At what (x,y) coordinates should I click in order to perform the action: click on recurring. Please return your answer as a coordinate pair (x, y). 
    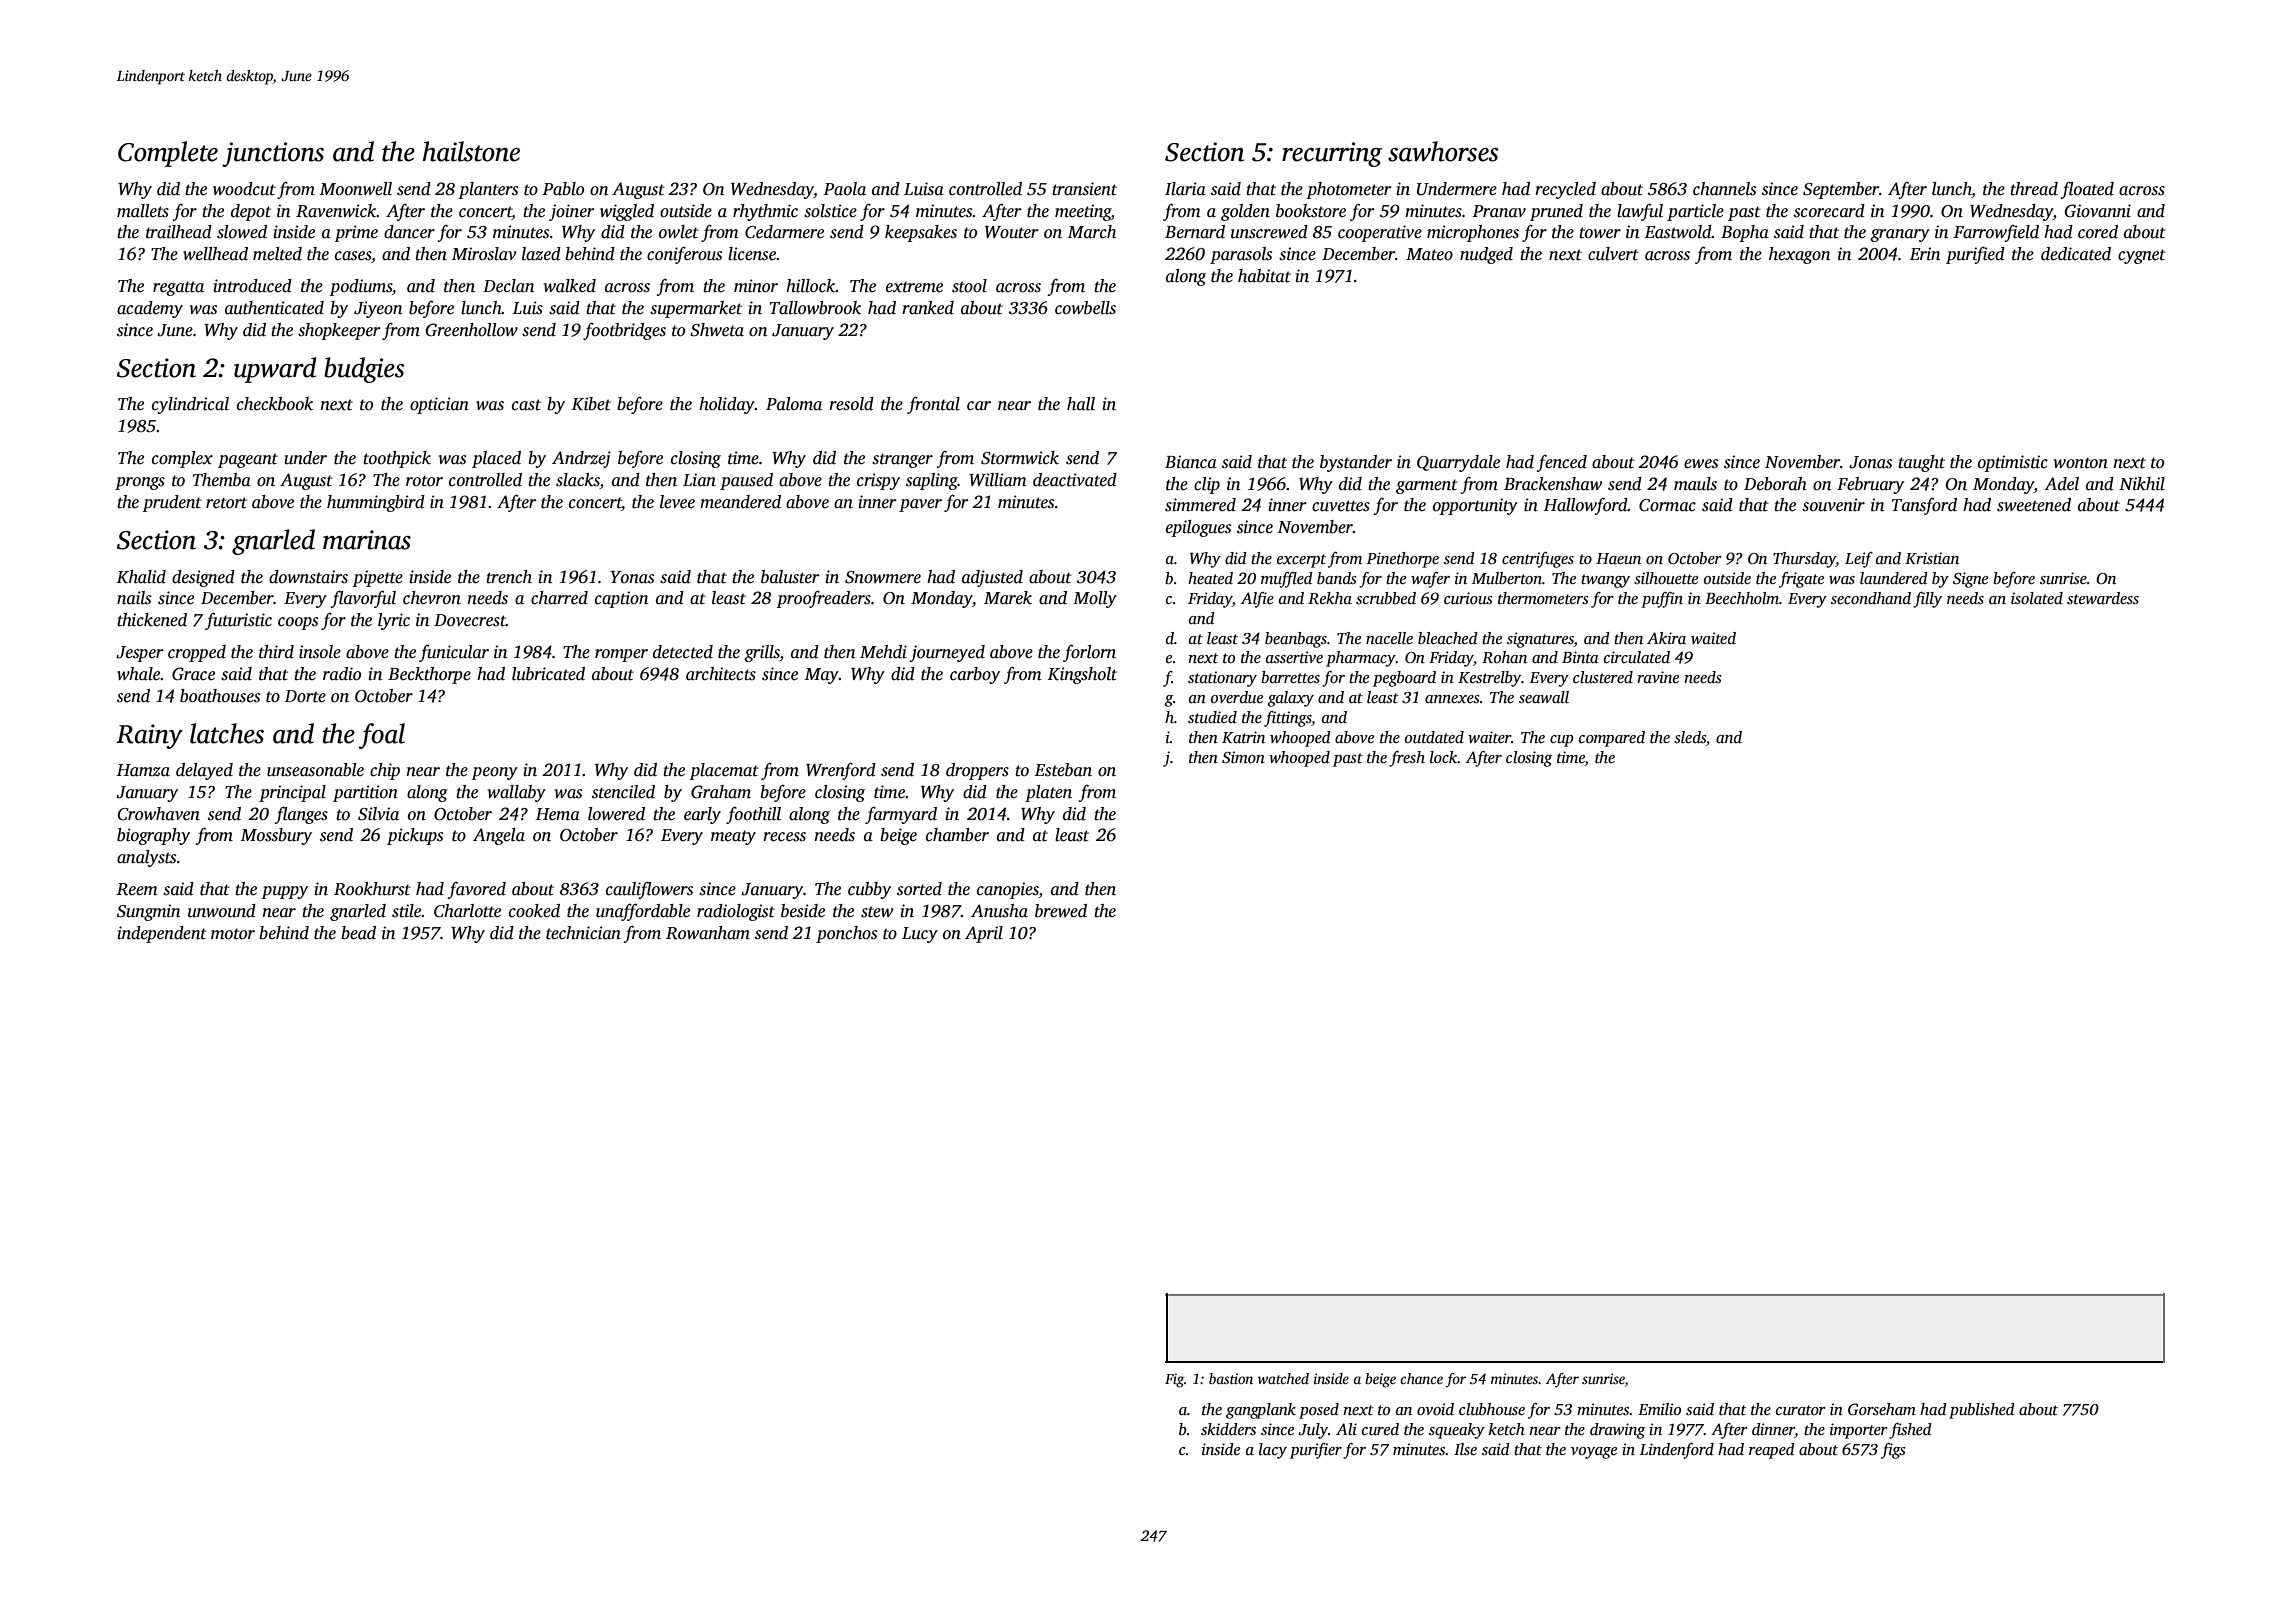
    Looking at the image, I should click on (1332, 154).
